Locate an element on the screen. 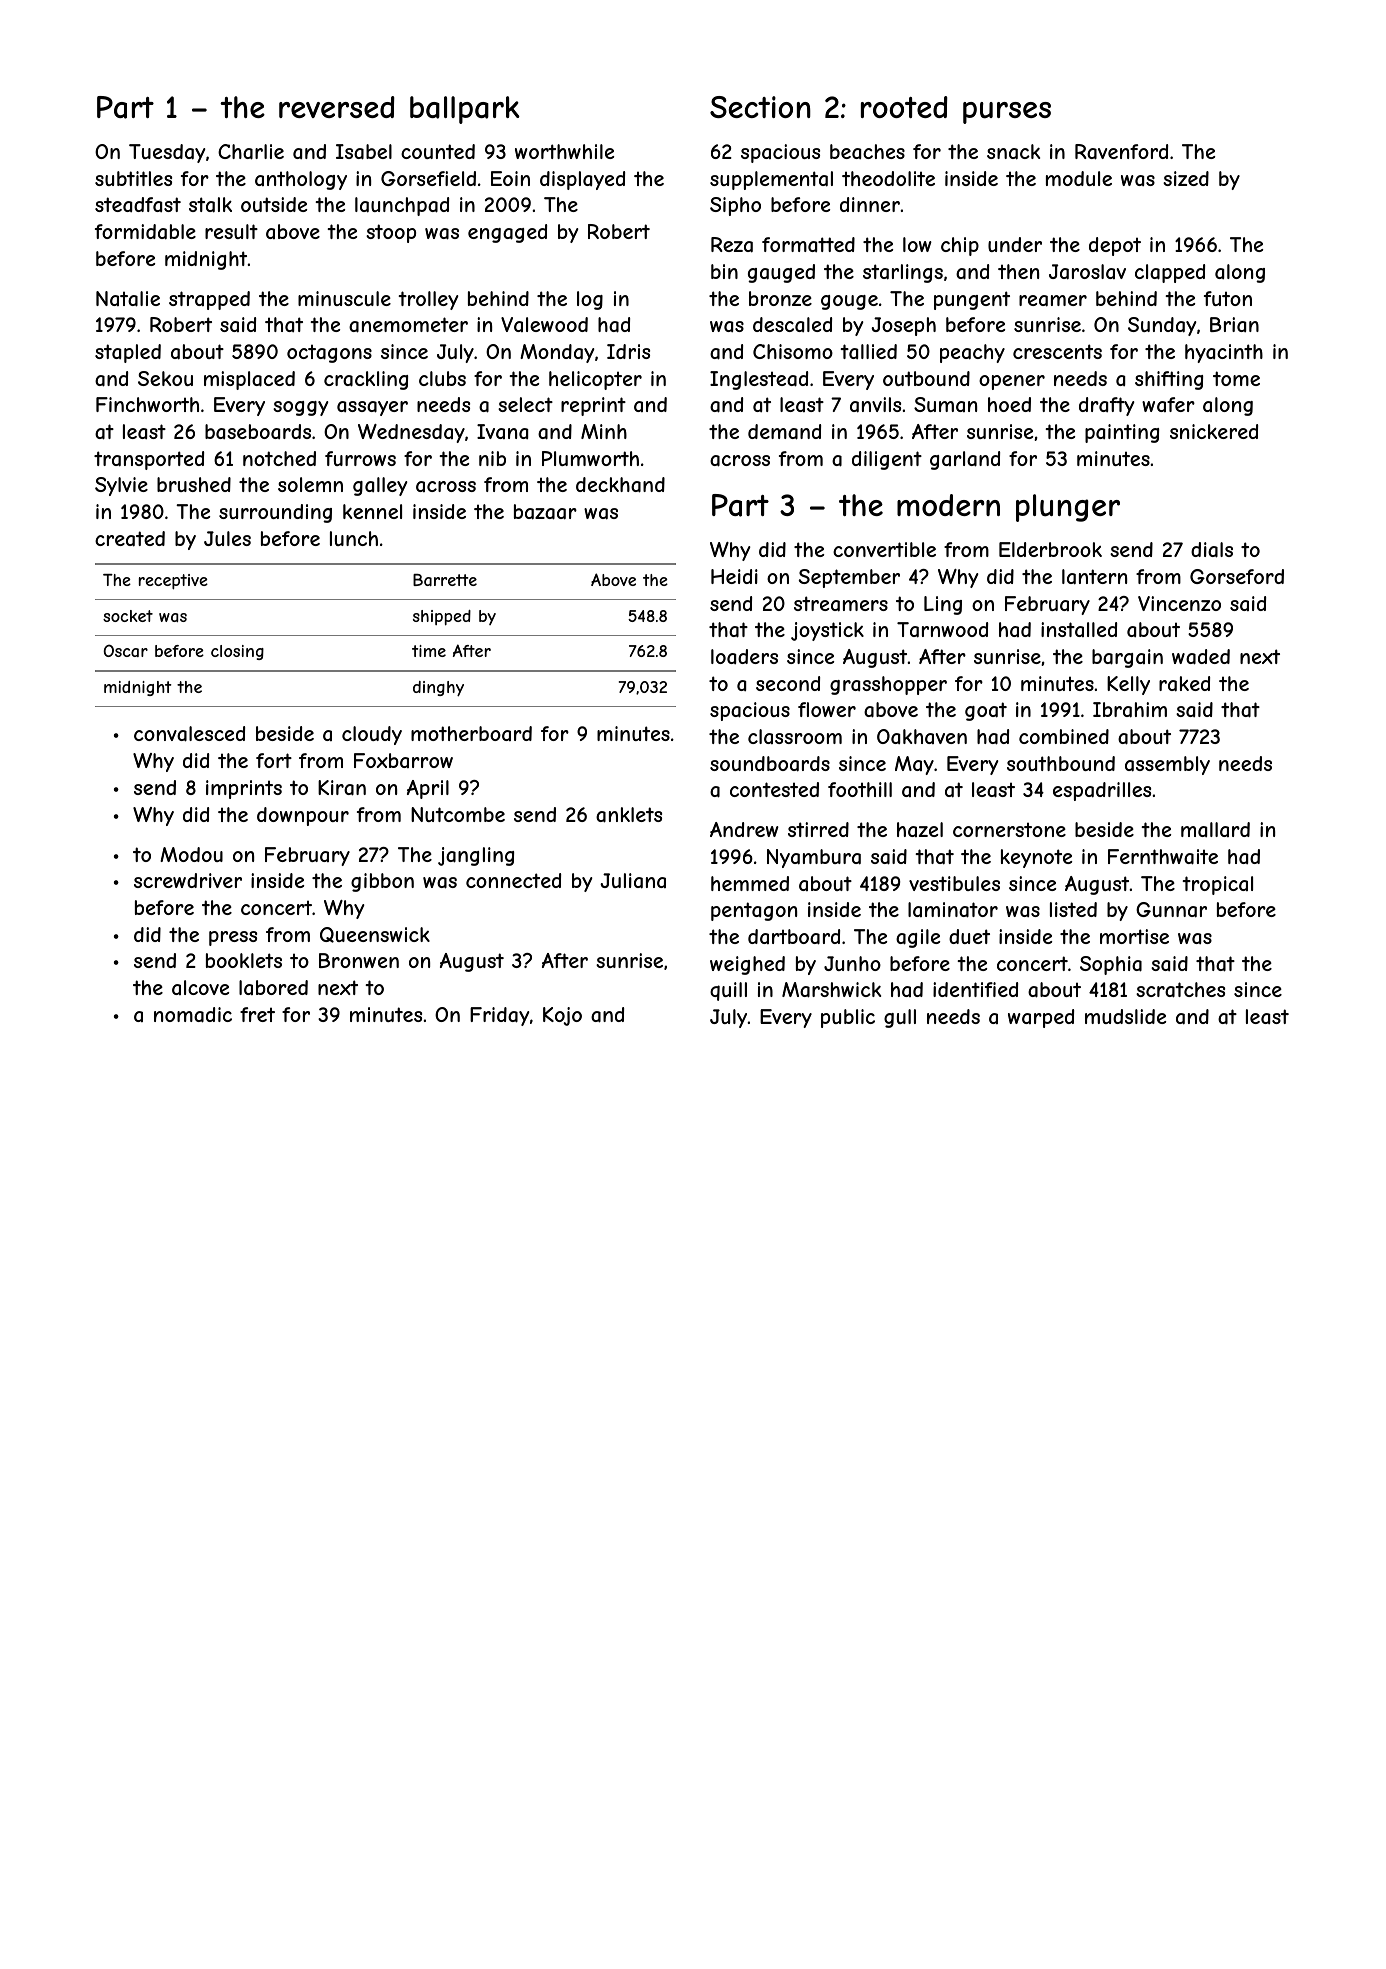 This screenshot has width=1386, height=1969. rooted is located at coordinates (904, 107).
